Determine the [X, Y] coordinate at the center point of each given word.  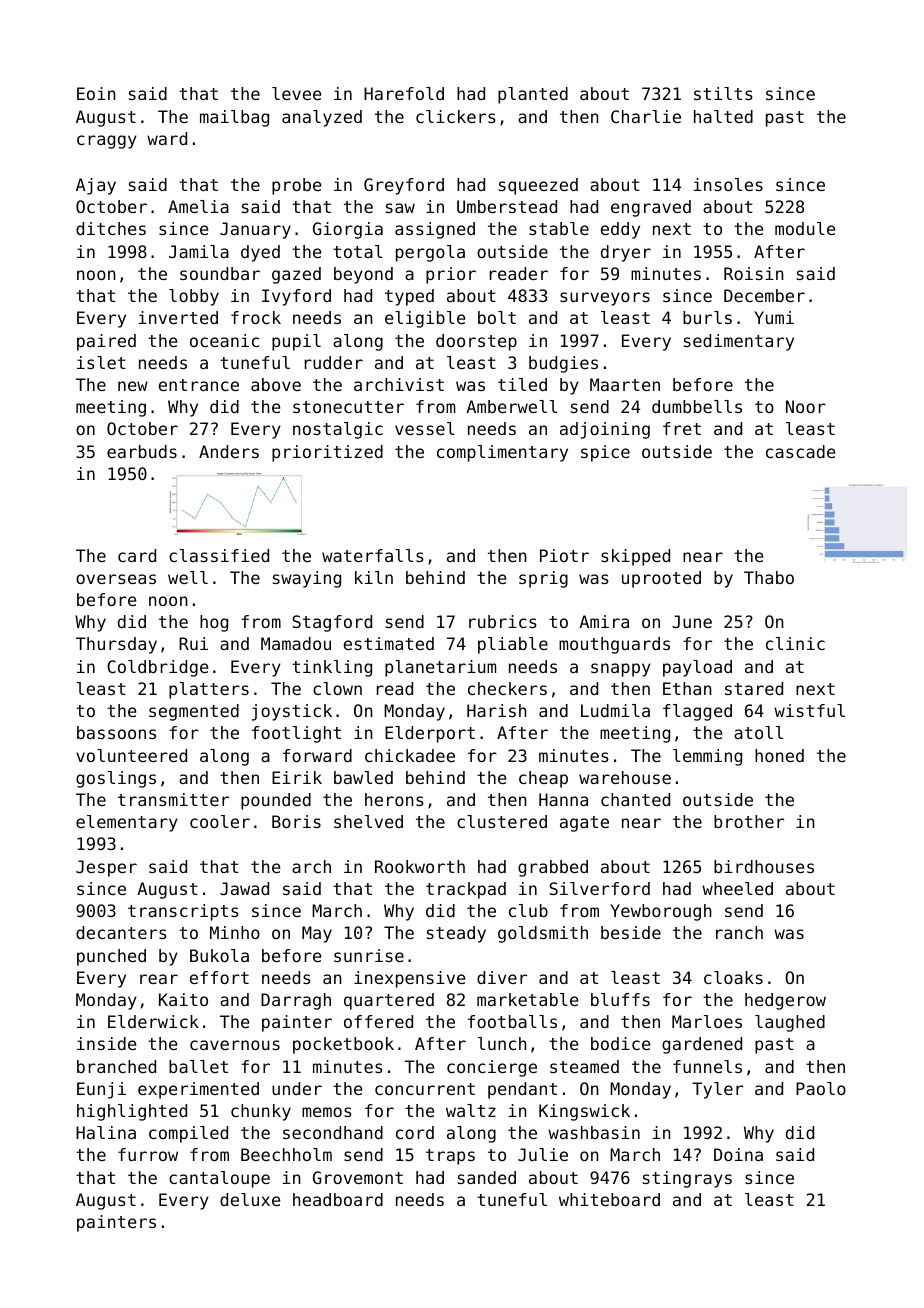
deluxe [250, 1199]
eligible [425, 319]
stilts [723, 93]
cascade [801, 451]
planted [533, 95]
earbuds [142, 451]
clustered [502, 821]
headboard [338, 1199]
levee [297, 93]
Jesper [106, 868]
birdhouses [764, 866]
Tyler [717, 1090]
